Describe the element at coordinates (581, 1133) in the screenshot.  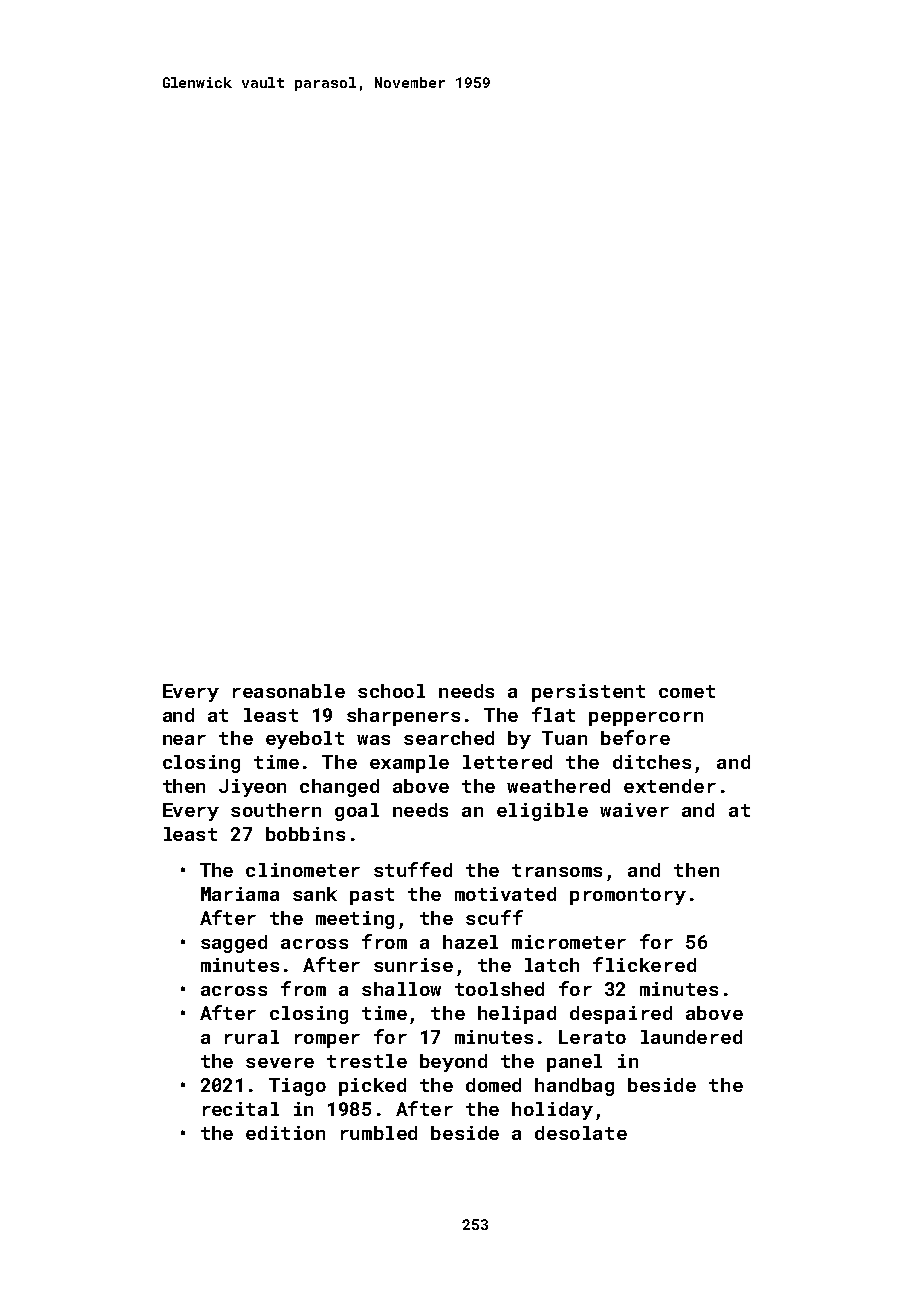
I see `desolate` at that location.
